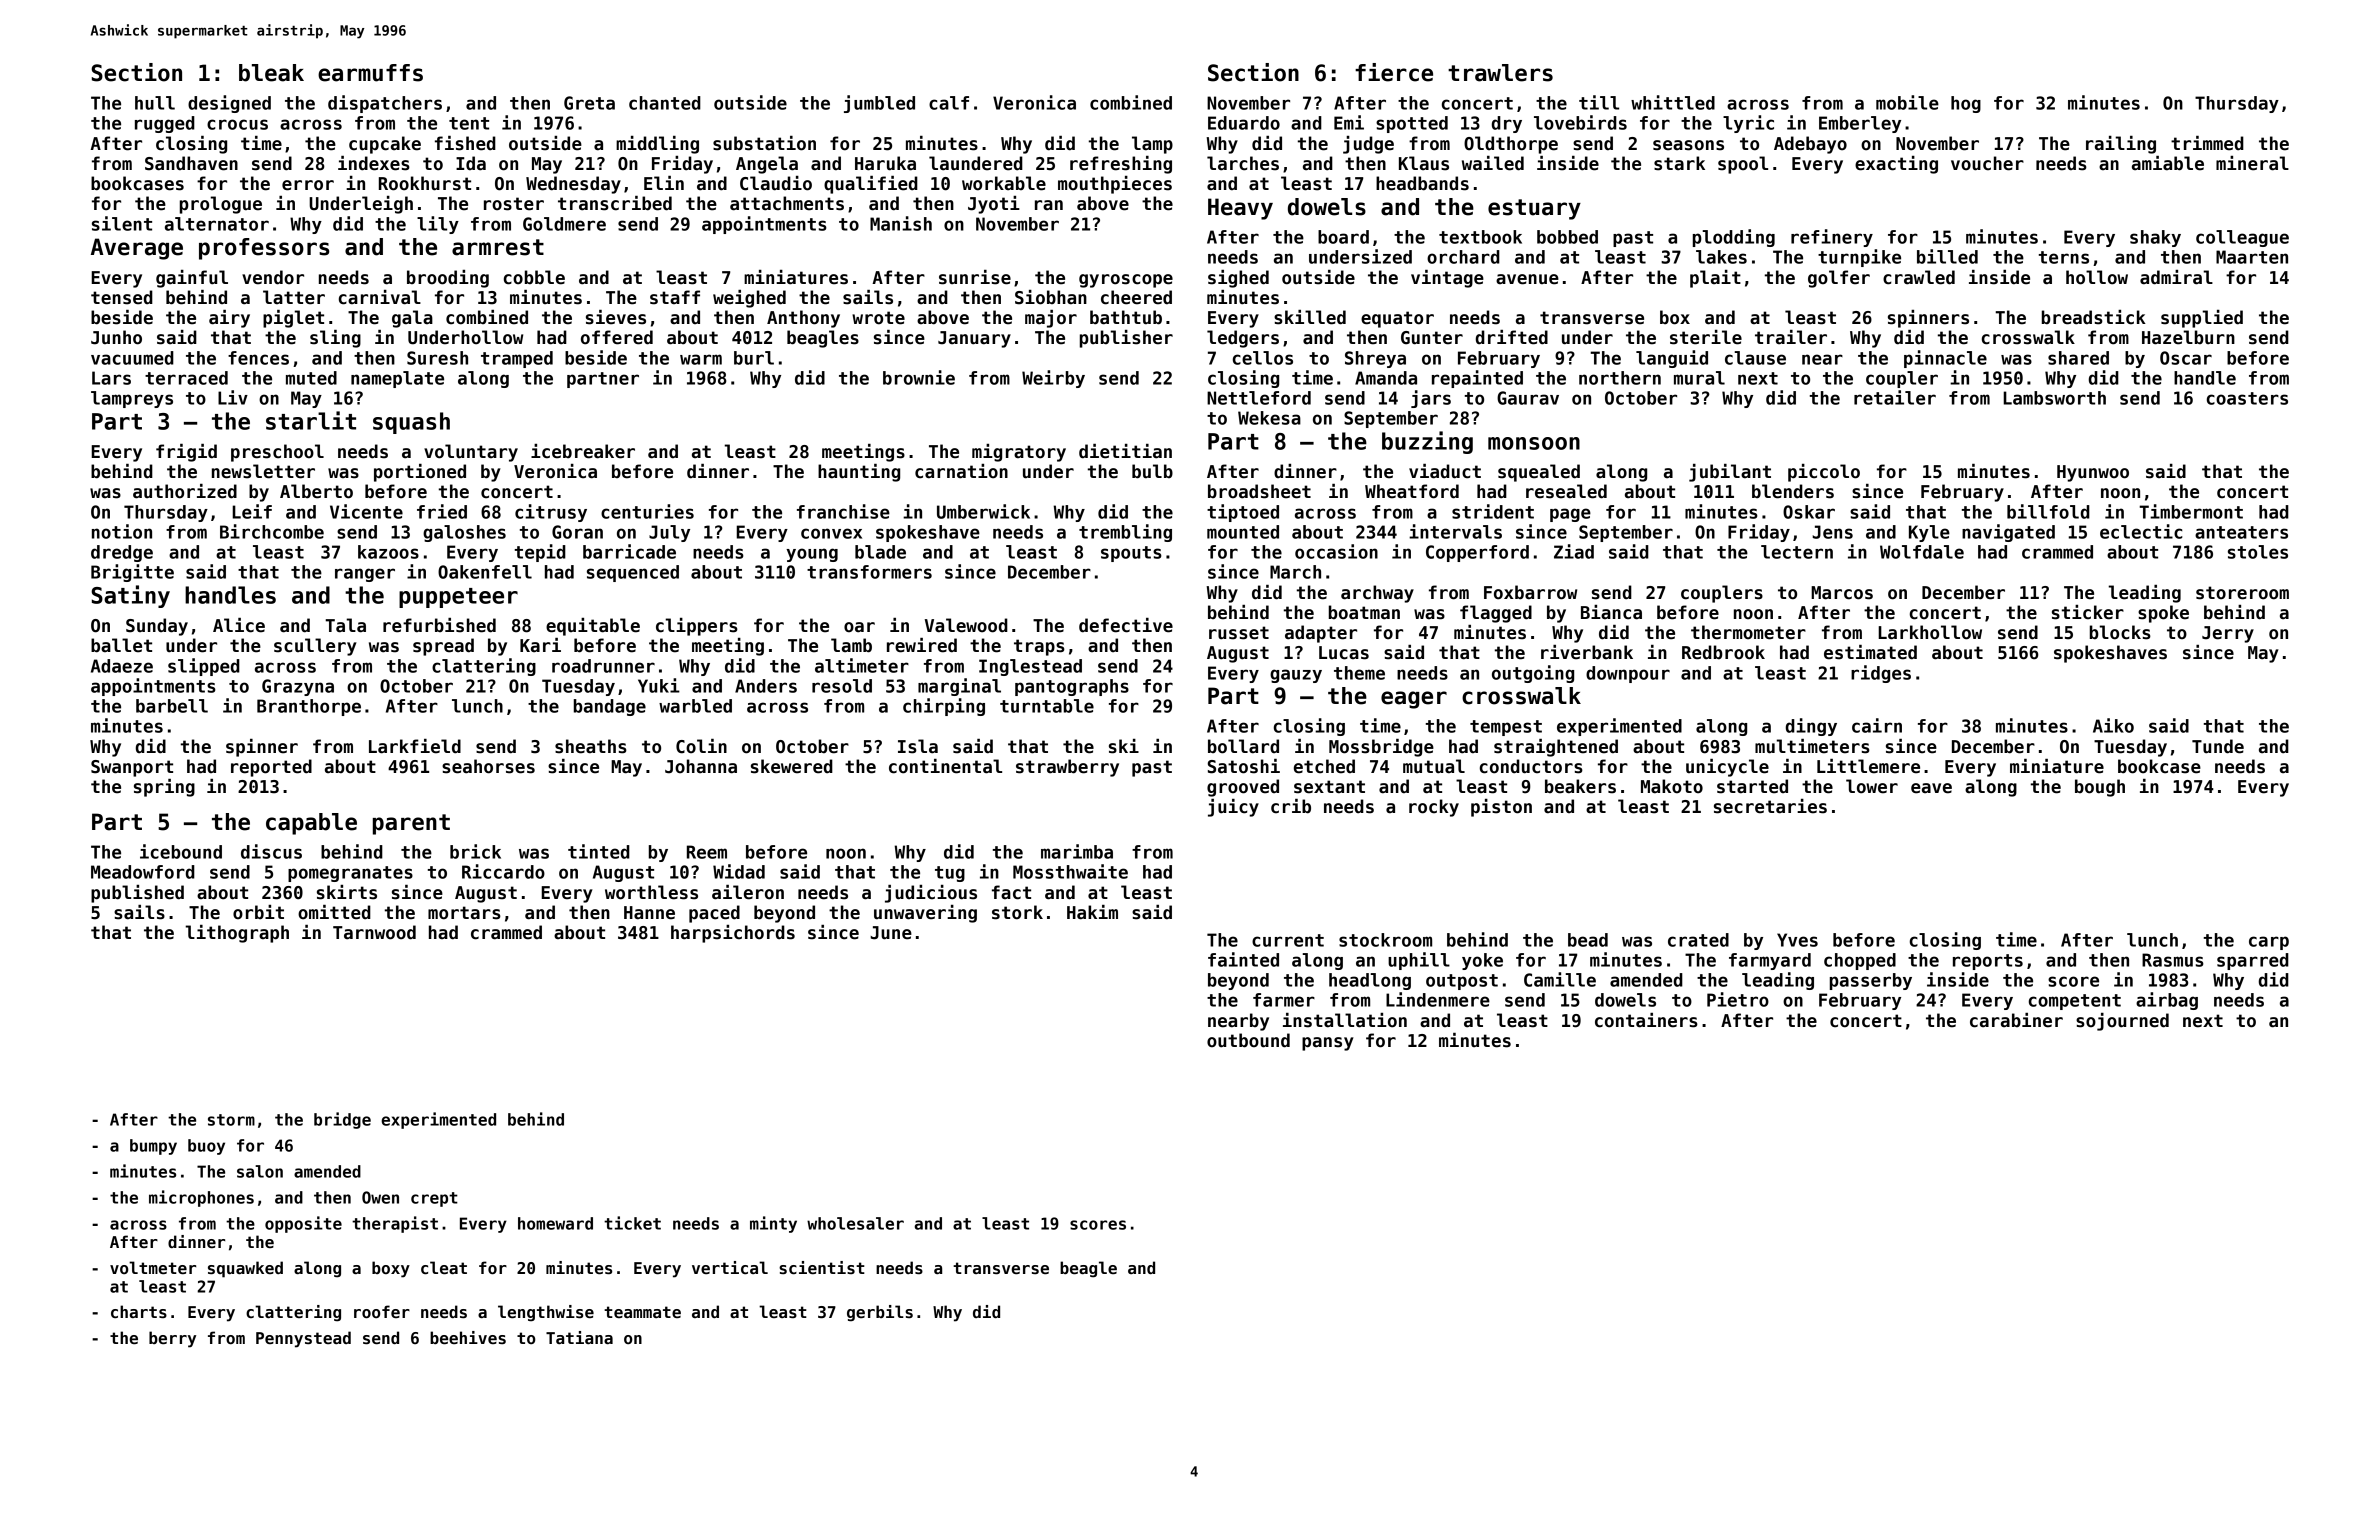 This screenshot has height=1540, width=2380. Describe the element at coordinates (1931, 788) in the screenshot. I see `eave` at that location.
